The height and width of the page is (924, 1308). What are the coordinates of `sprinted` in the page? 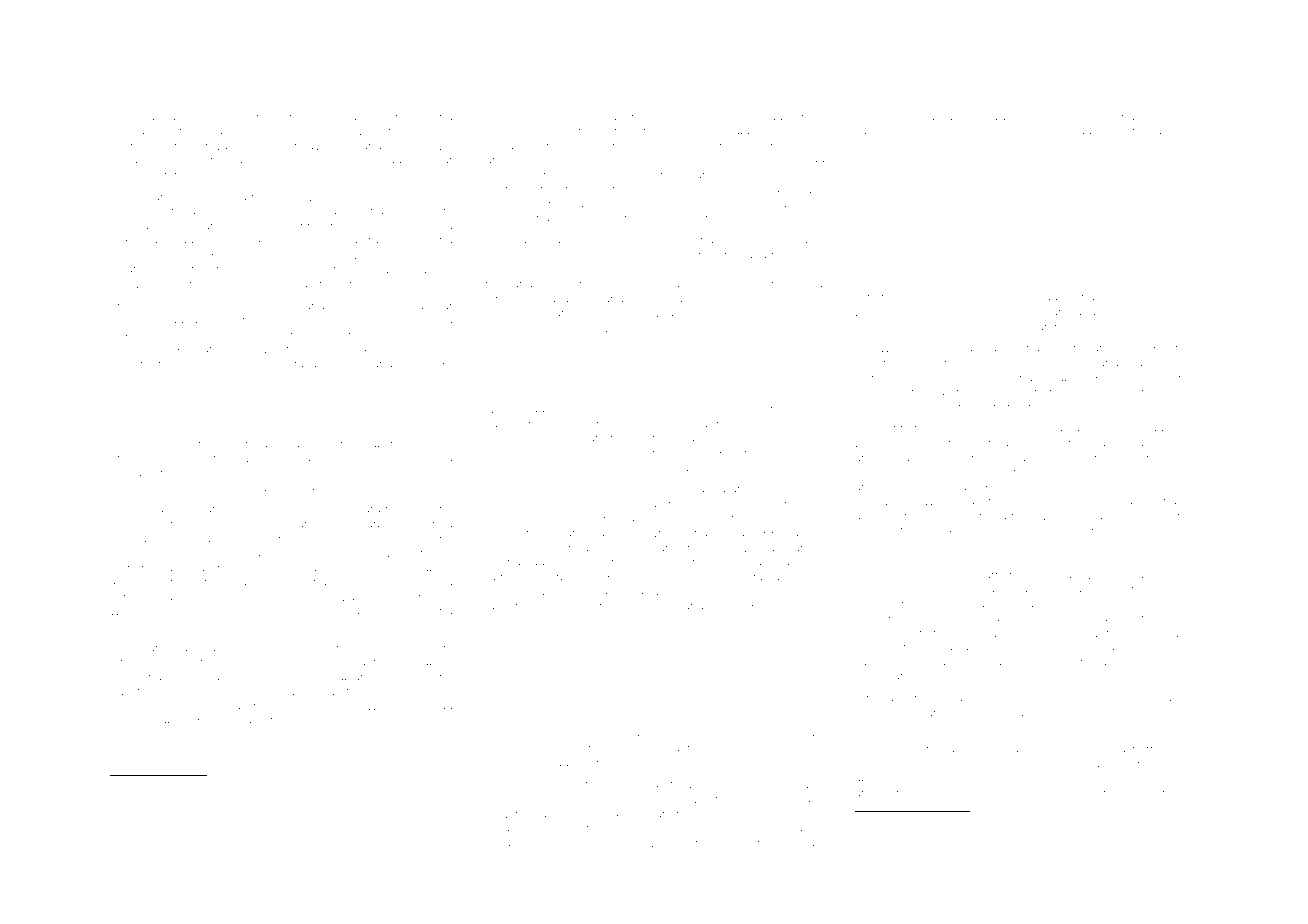 It's located at (260, 198).
